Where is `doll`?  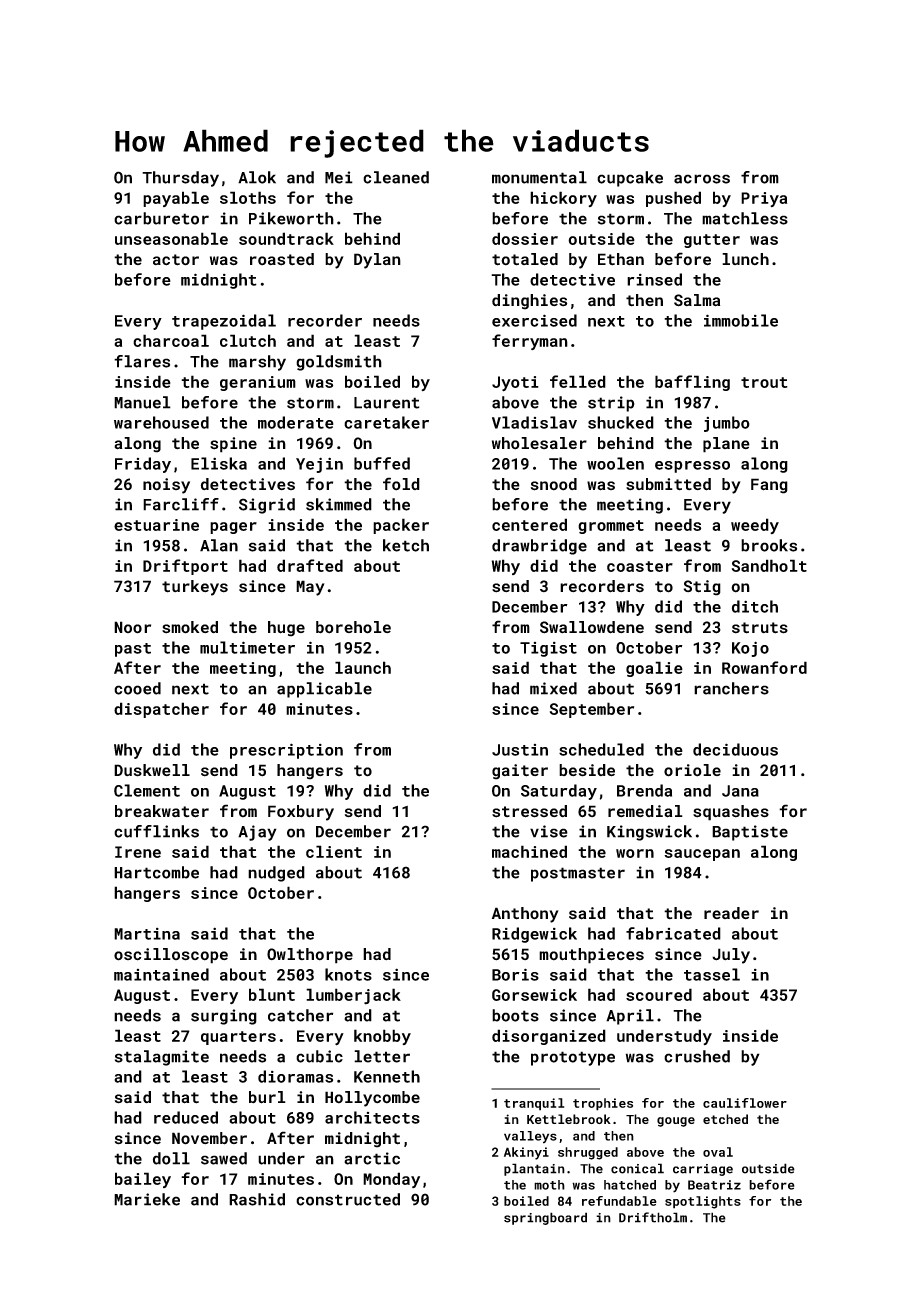
doll is located at coordinates (171, 1158).
